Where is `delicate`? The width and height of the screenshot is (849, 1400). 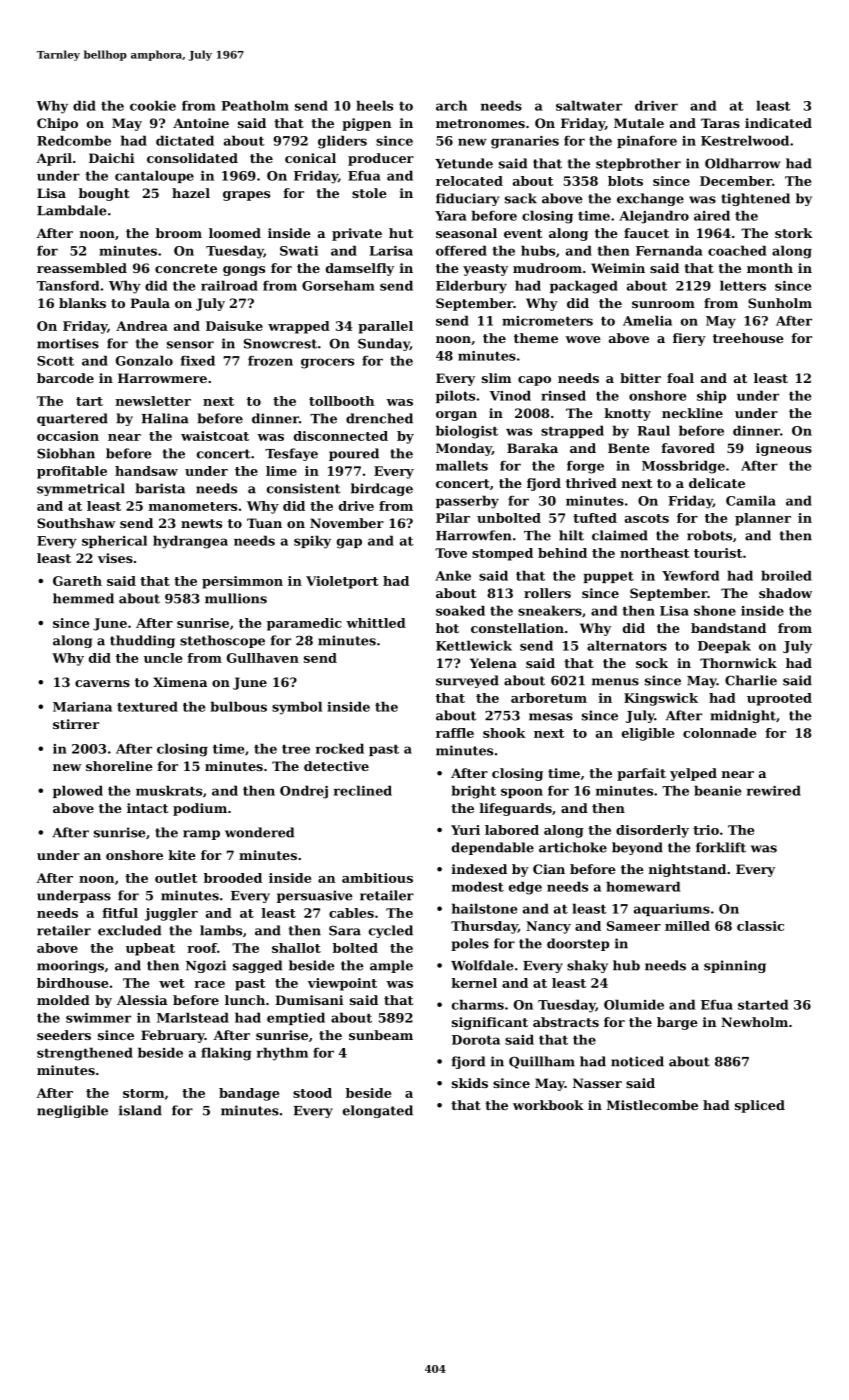 delicate is located at coordinates (717, 483).
